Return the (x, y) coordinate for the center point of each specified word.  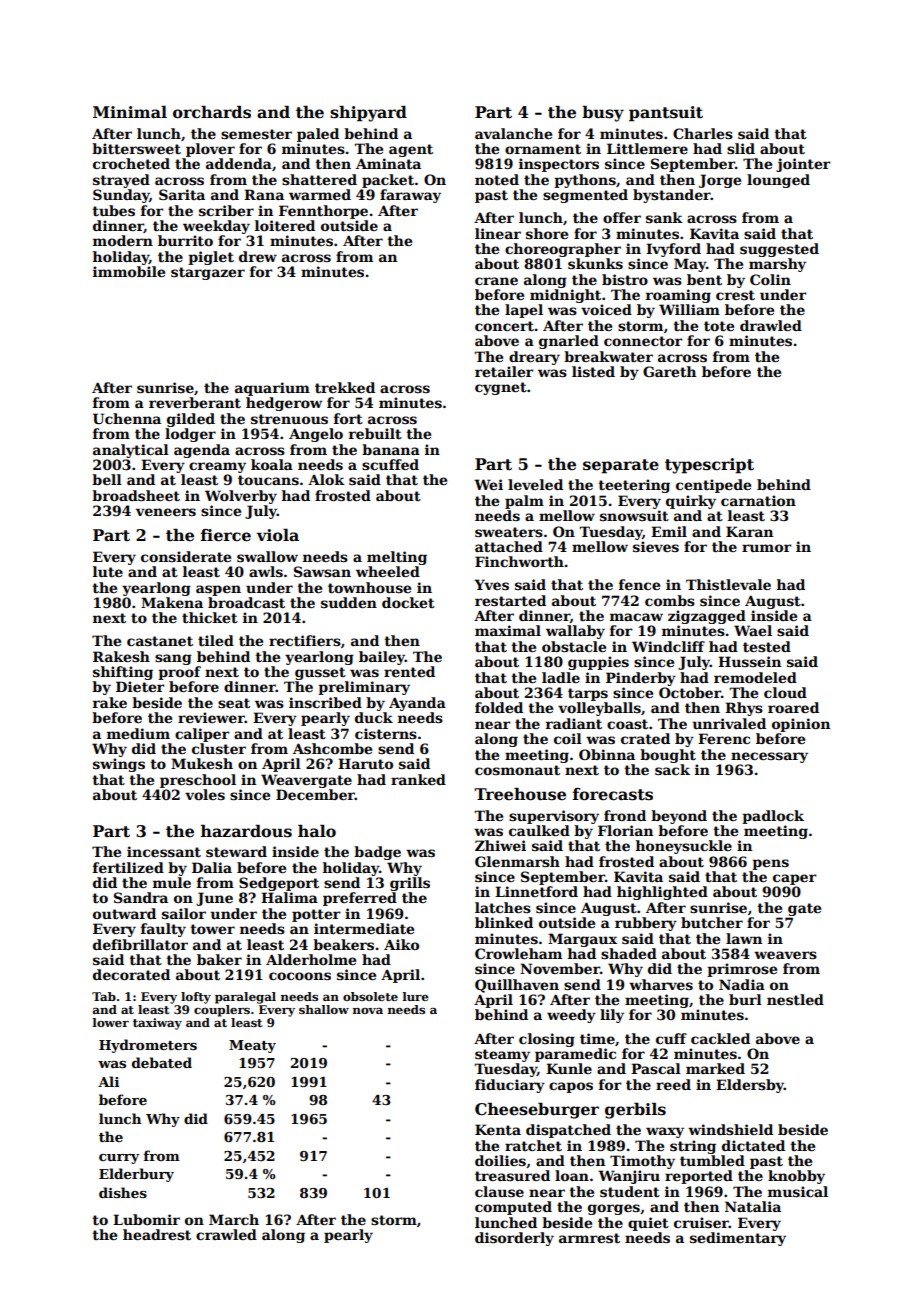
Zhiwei (500, 845)
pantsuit (666, 114)
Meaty (252, 1046)
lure (416, 996)
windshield (730, 1129)
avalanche (513, 133)
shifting (123, 673)
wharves (661, 984)
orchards (212, 112)
